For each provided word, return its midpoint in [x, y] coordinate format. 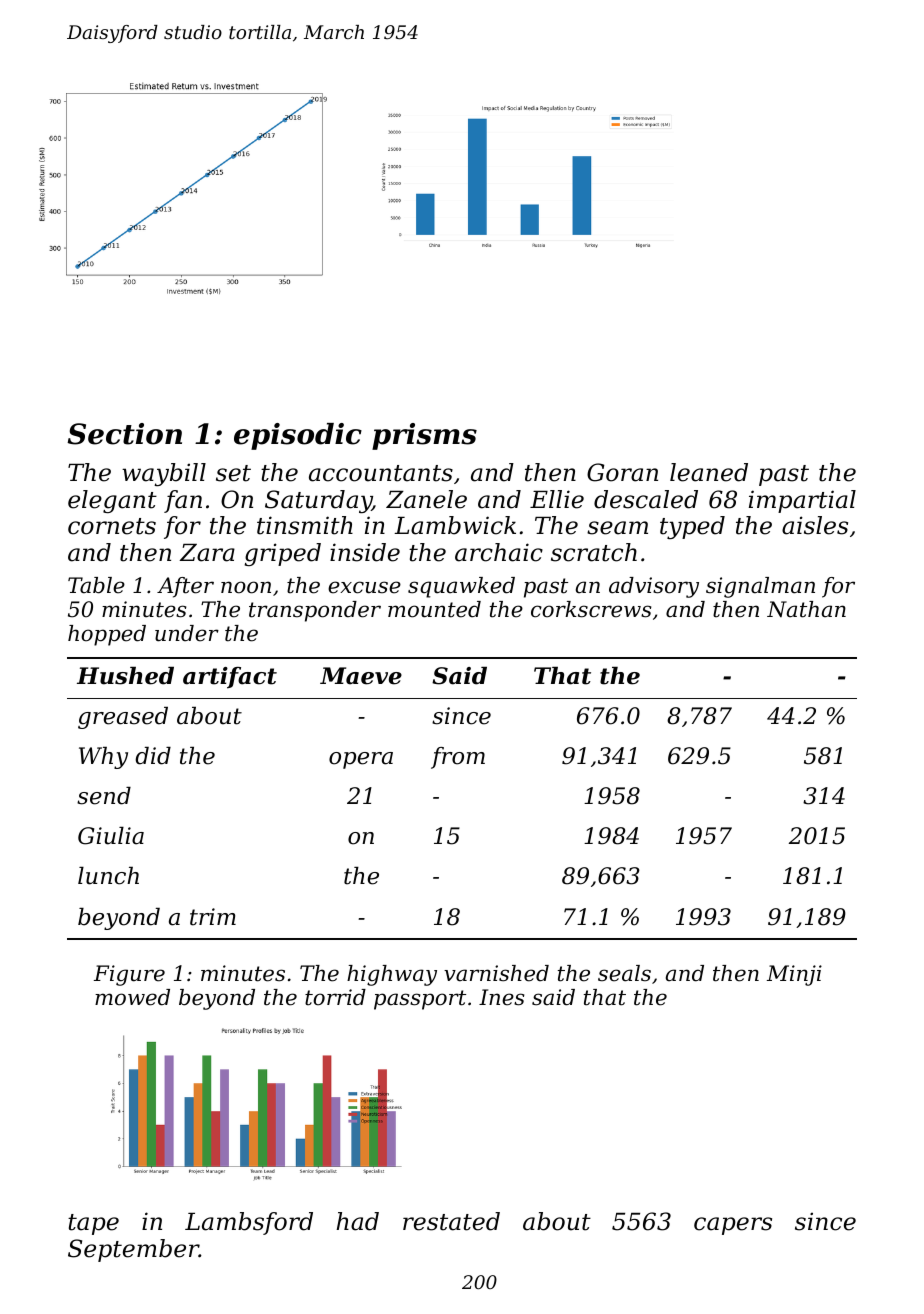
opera [361, 760]
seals [624, 973]
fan [183, 501]
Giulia [111, 836]
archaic [499, 552]
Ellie [557, 499]
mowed [132, 997]
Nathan [806, 609]
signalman [760, 587]
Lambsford [249, 1223]
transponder [315, 611]
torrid [335, 997]
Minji [794, 975]
